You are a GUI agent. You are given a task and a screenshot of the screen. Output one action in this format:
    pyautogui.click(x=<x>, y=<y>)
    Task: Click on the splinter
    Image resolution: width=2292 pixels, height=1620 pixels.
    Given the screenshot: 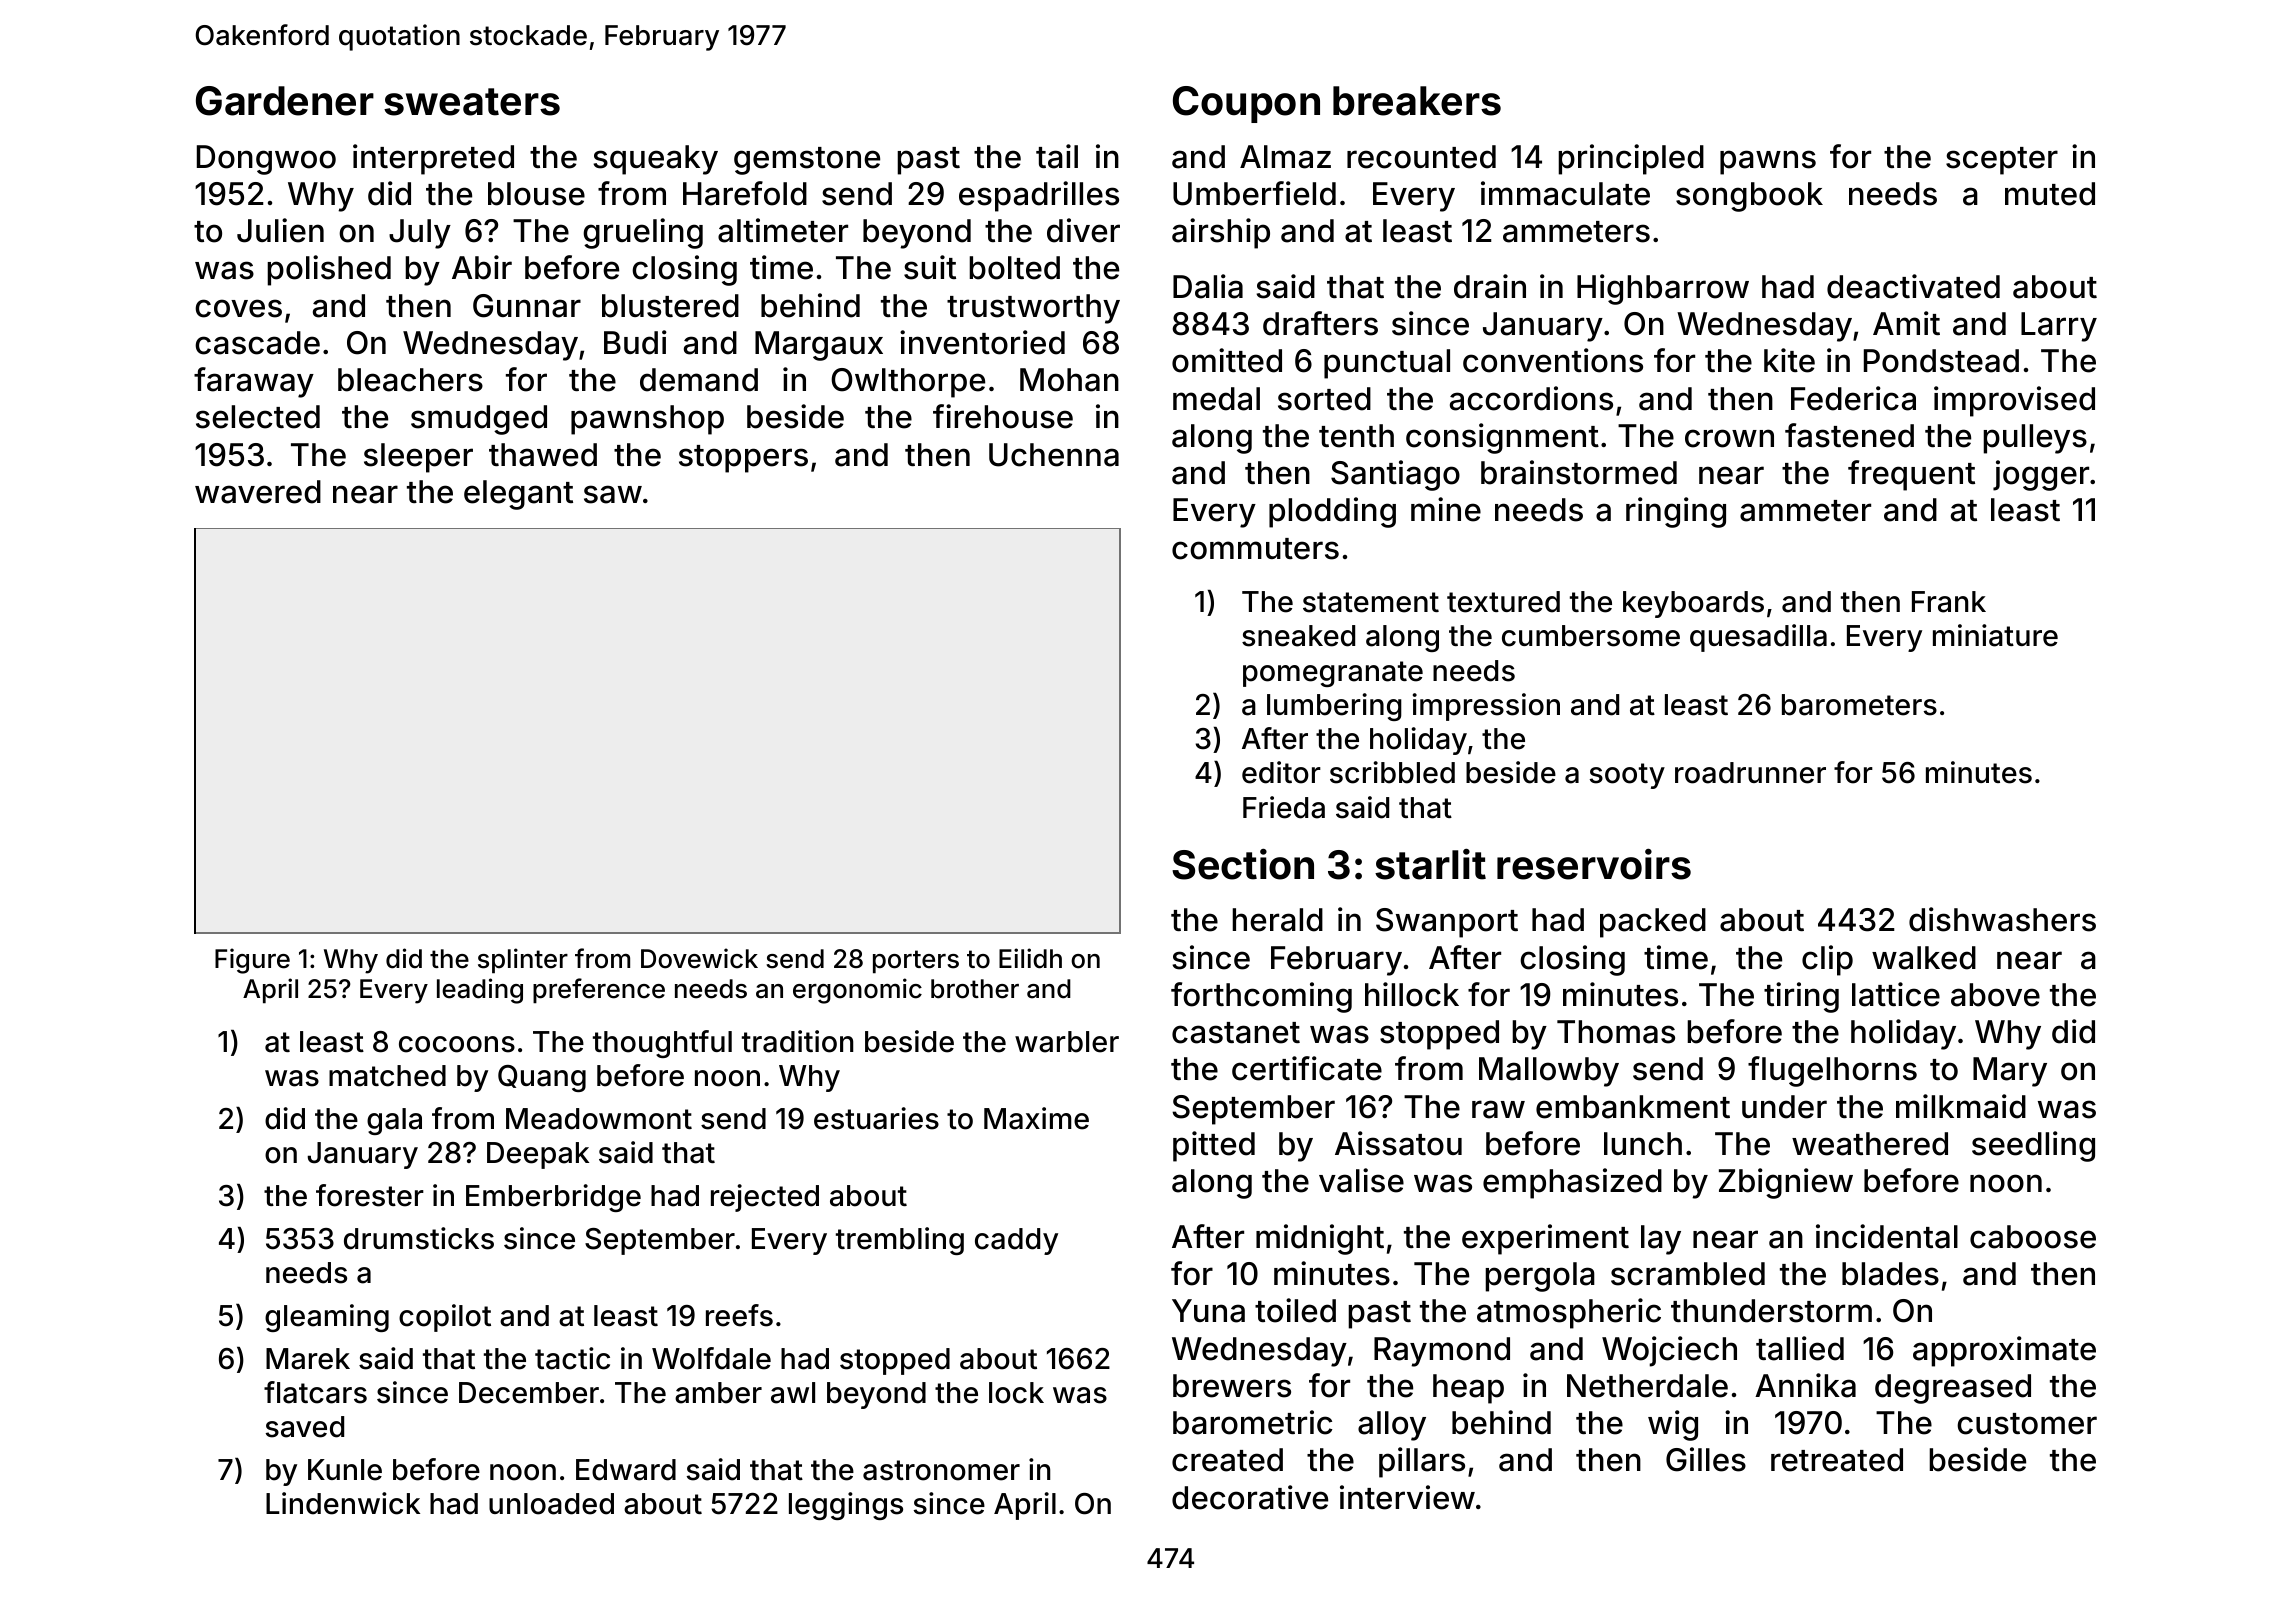 What is the action you would take?
    pyautogui.click(x=523, y=961)
